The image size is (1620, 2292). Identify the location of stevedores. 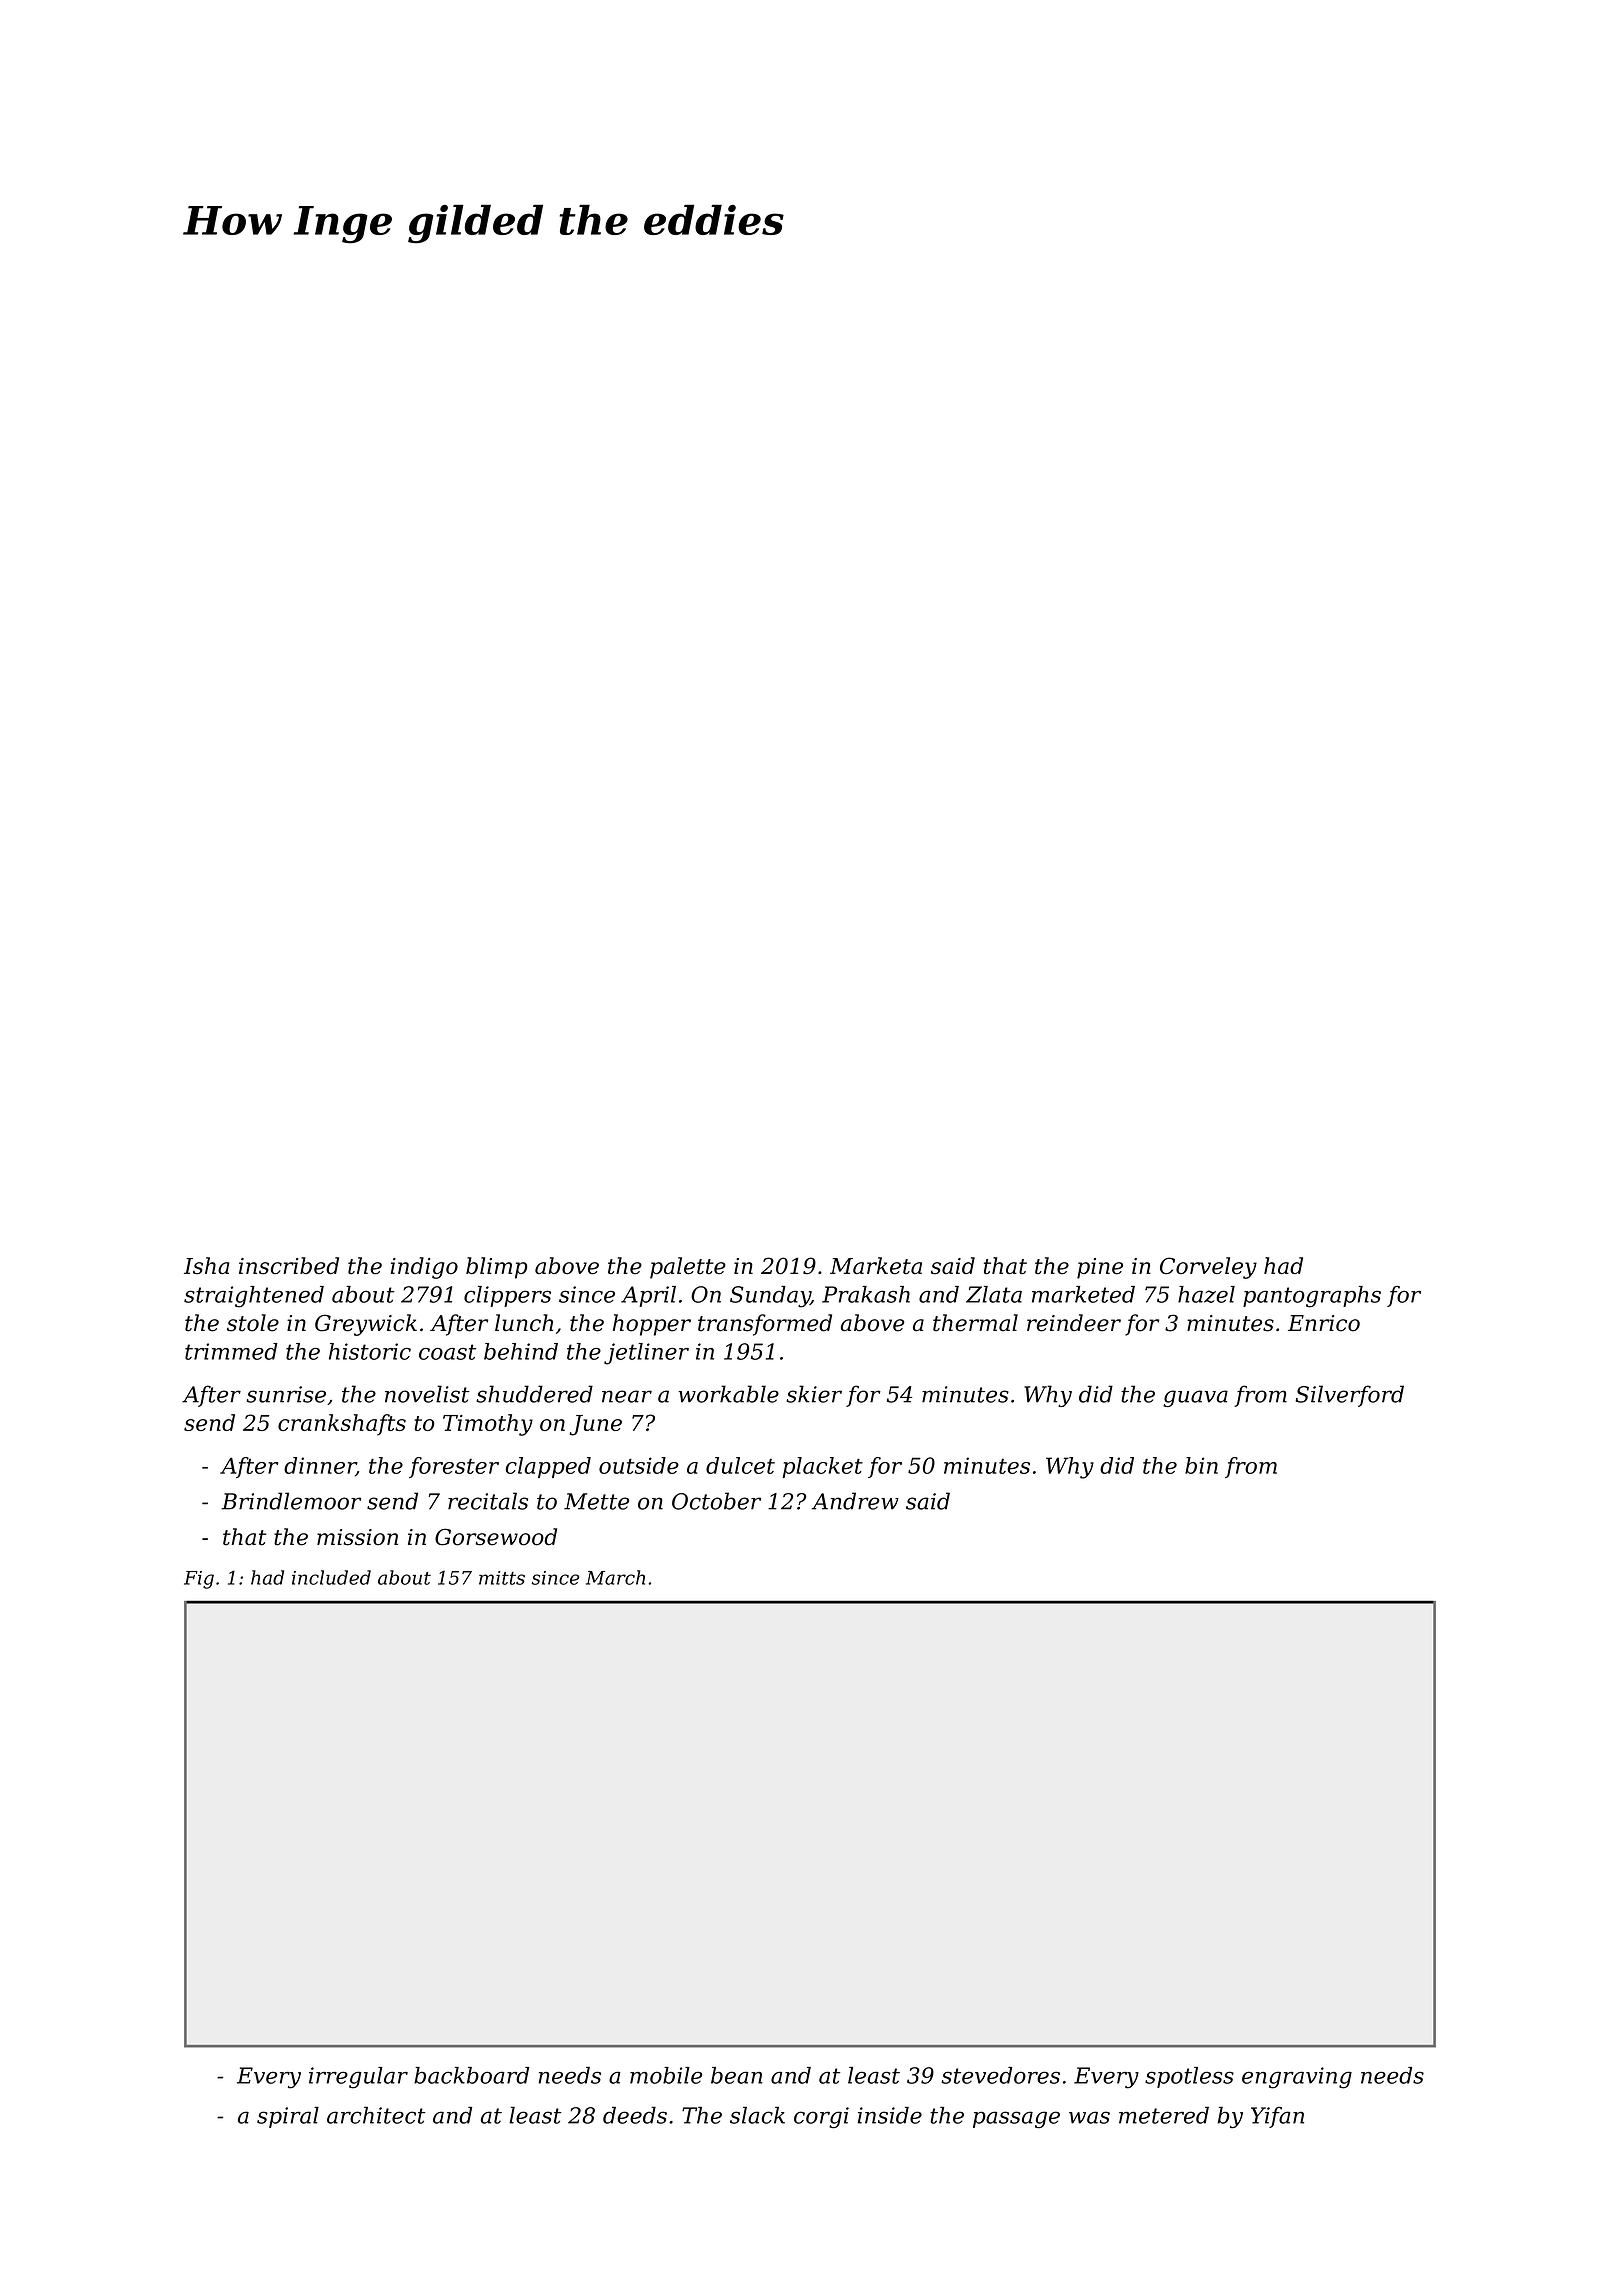
(1000, 2075).
